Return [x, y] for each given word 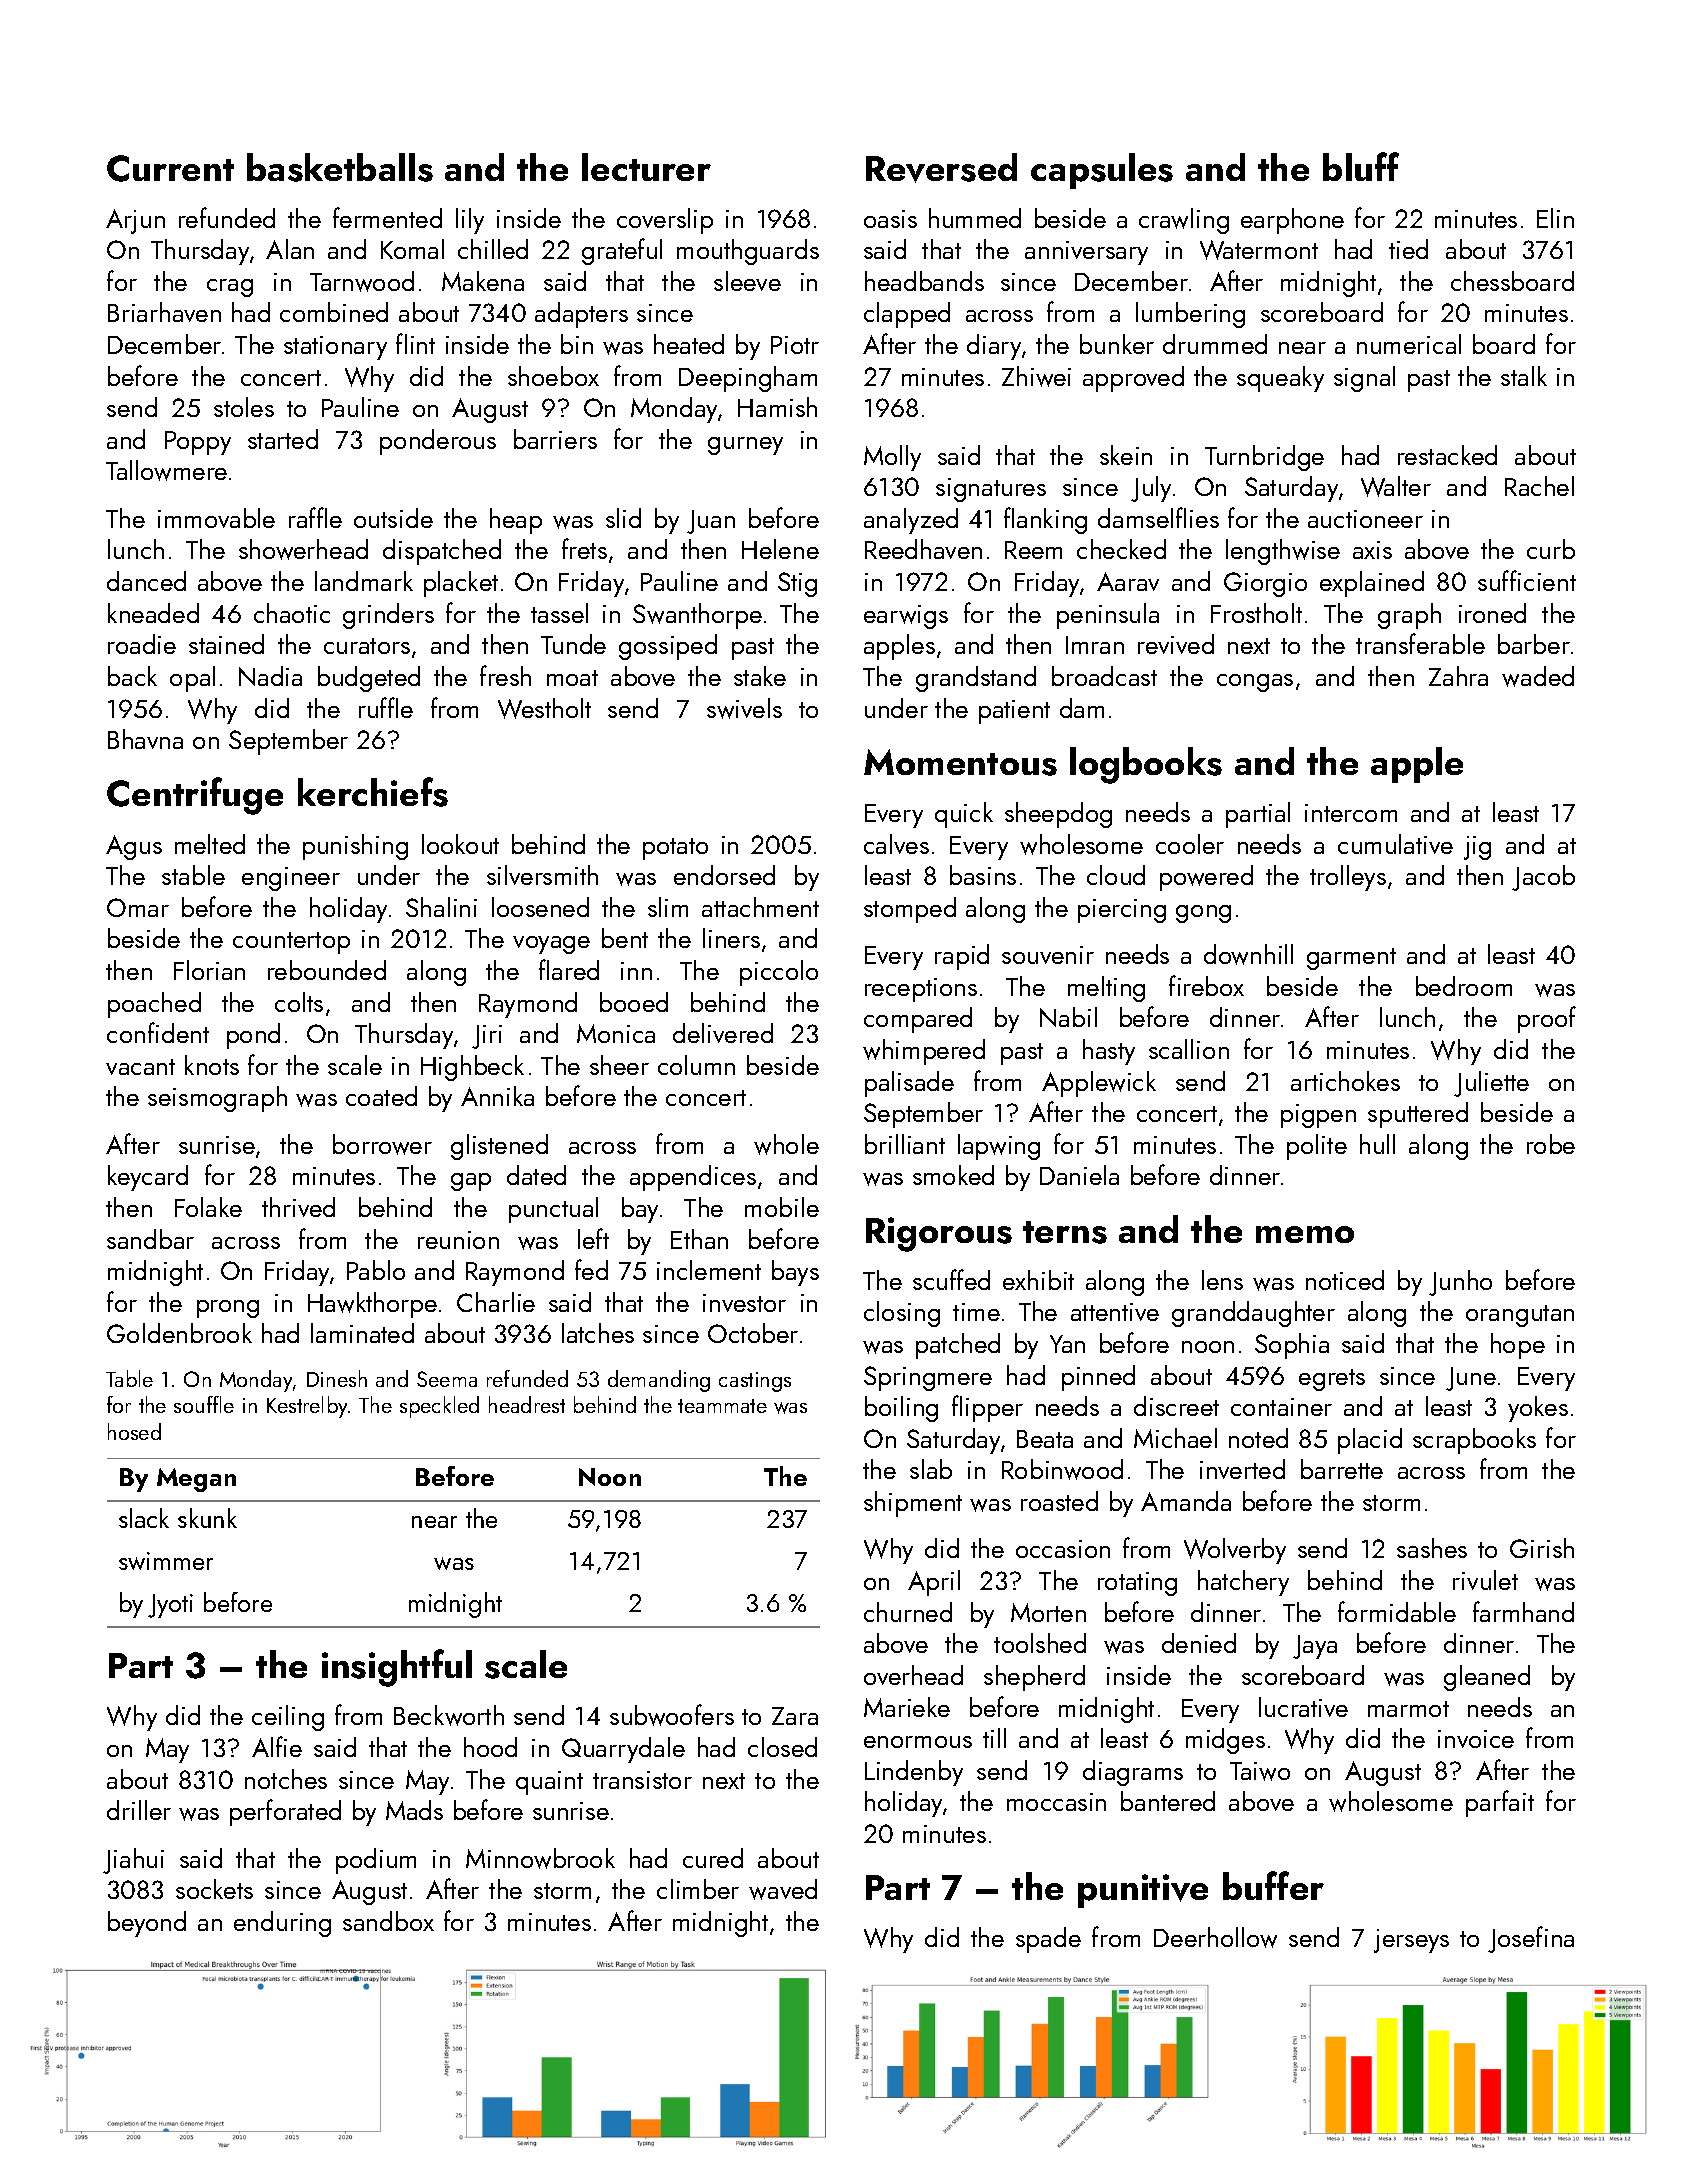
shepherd [1034, 1678]
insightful [397, 1668]
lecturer [646, 167]
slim [668, 907]
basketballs [340, 167]
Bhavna [145, 739]
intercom [1351, 813]
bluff [1361, 166]
